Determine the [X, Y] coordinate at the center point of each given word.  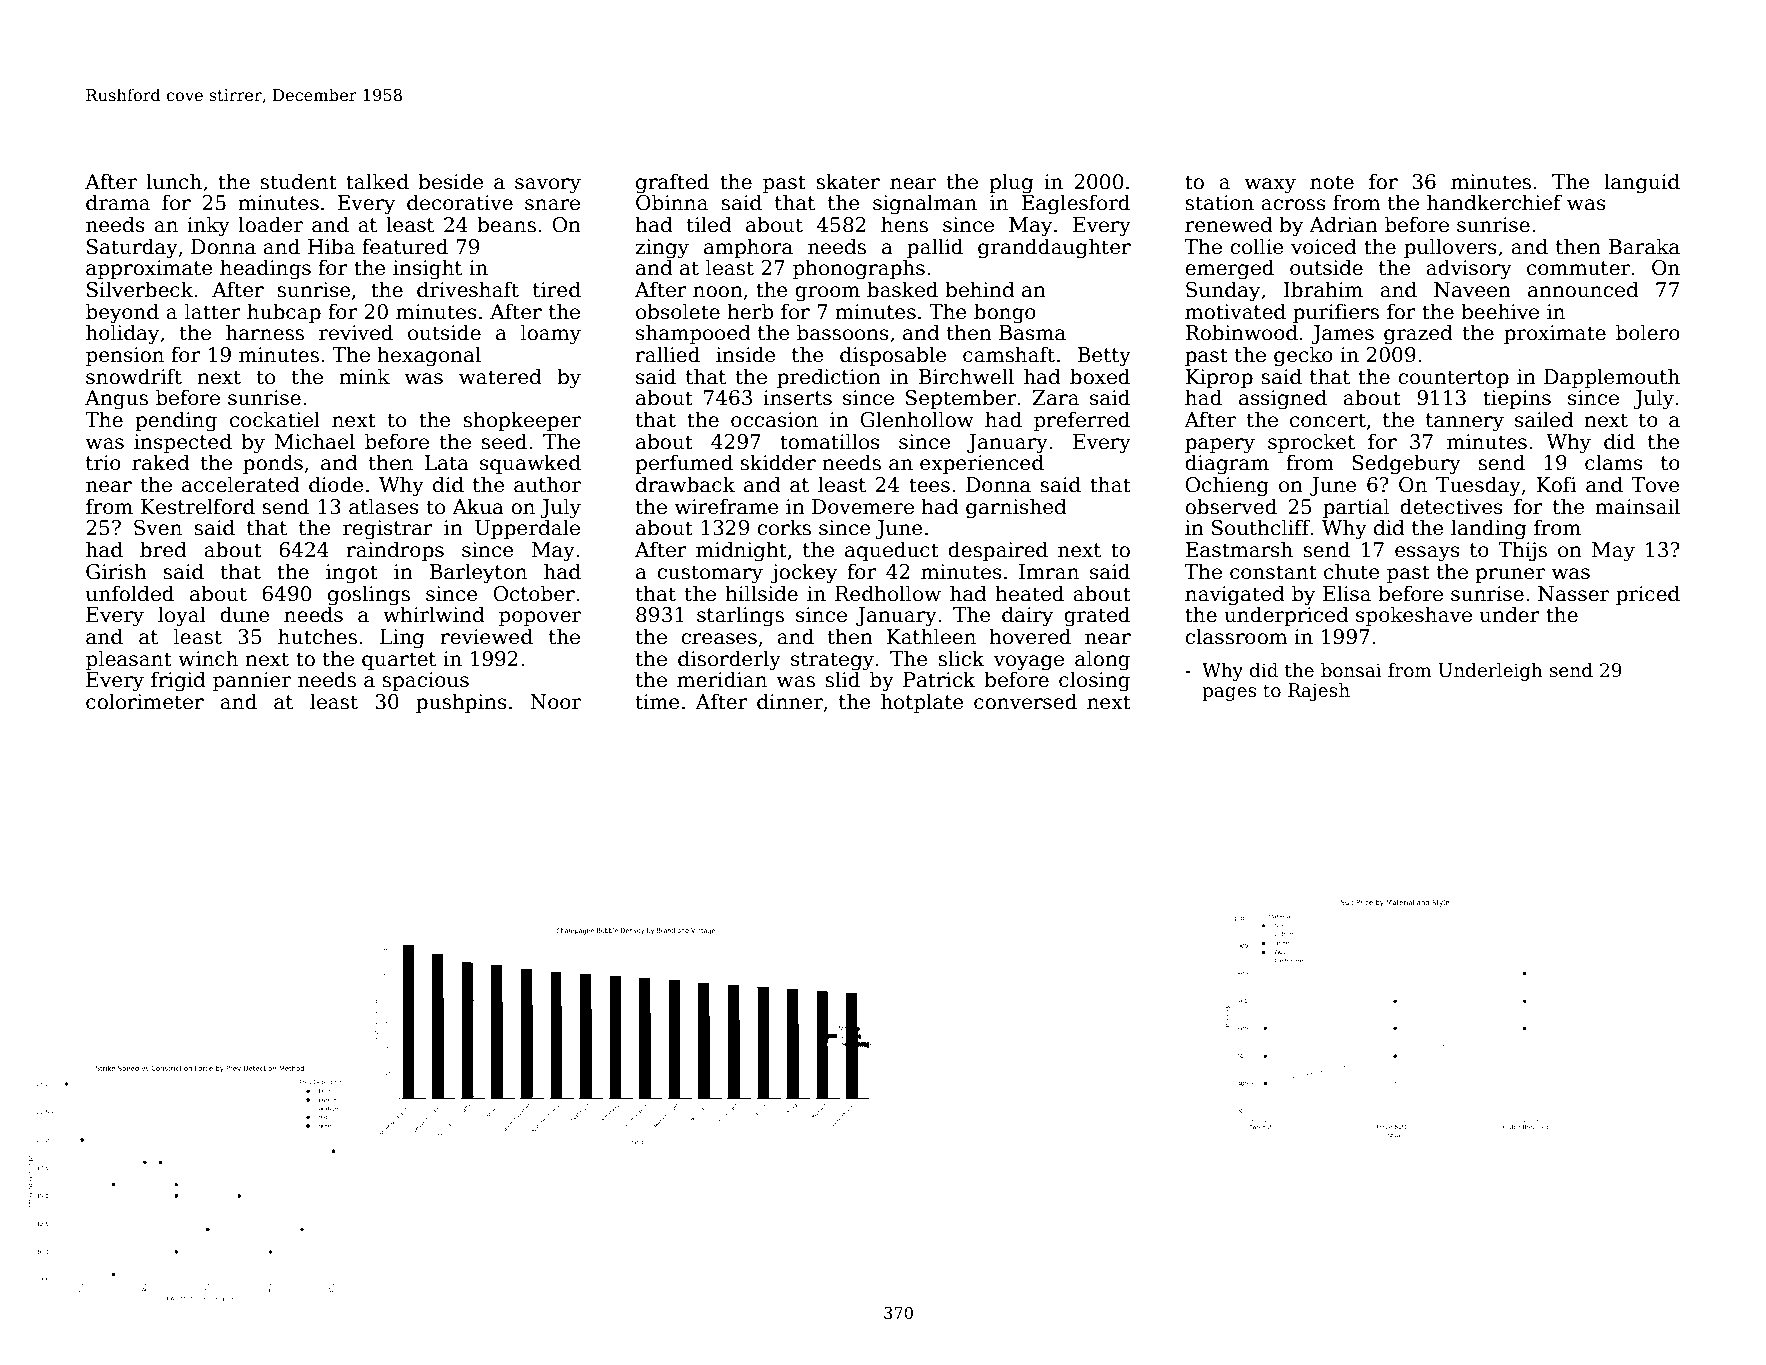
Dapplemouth [1612, 378]
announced [1583, 289]
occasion [774, 420]
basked [902, 289]
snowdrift [134, 376]
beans [506, 224]
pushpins [461, 703]
